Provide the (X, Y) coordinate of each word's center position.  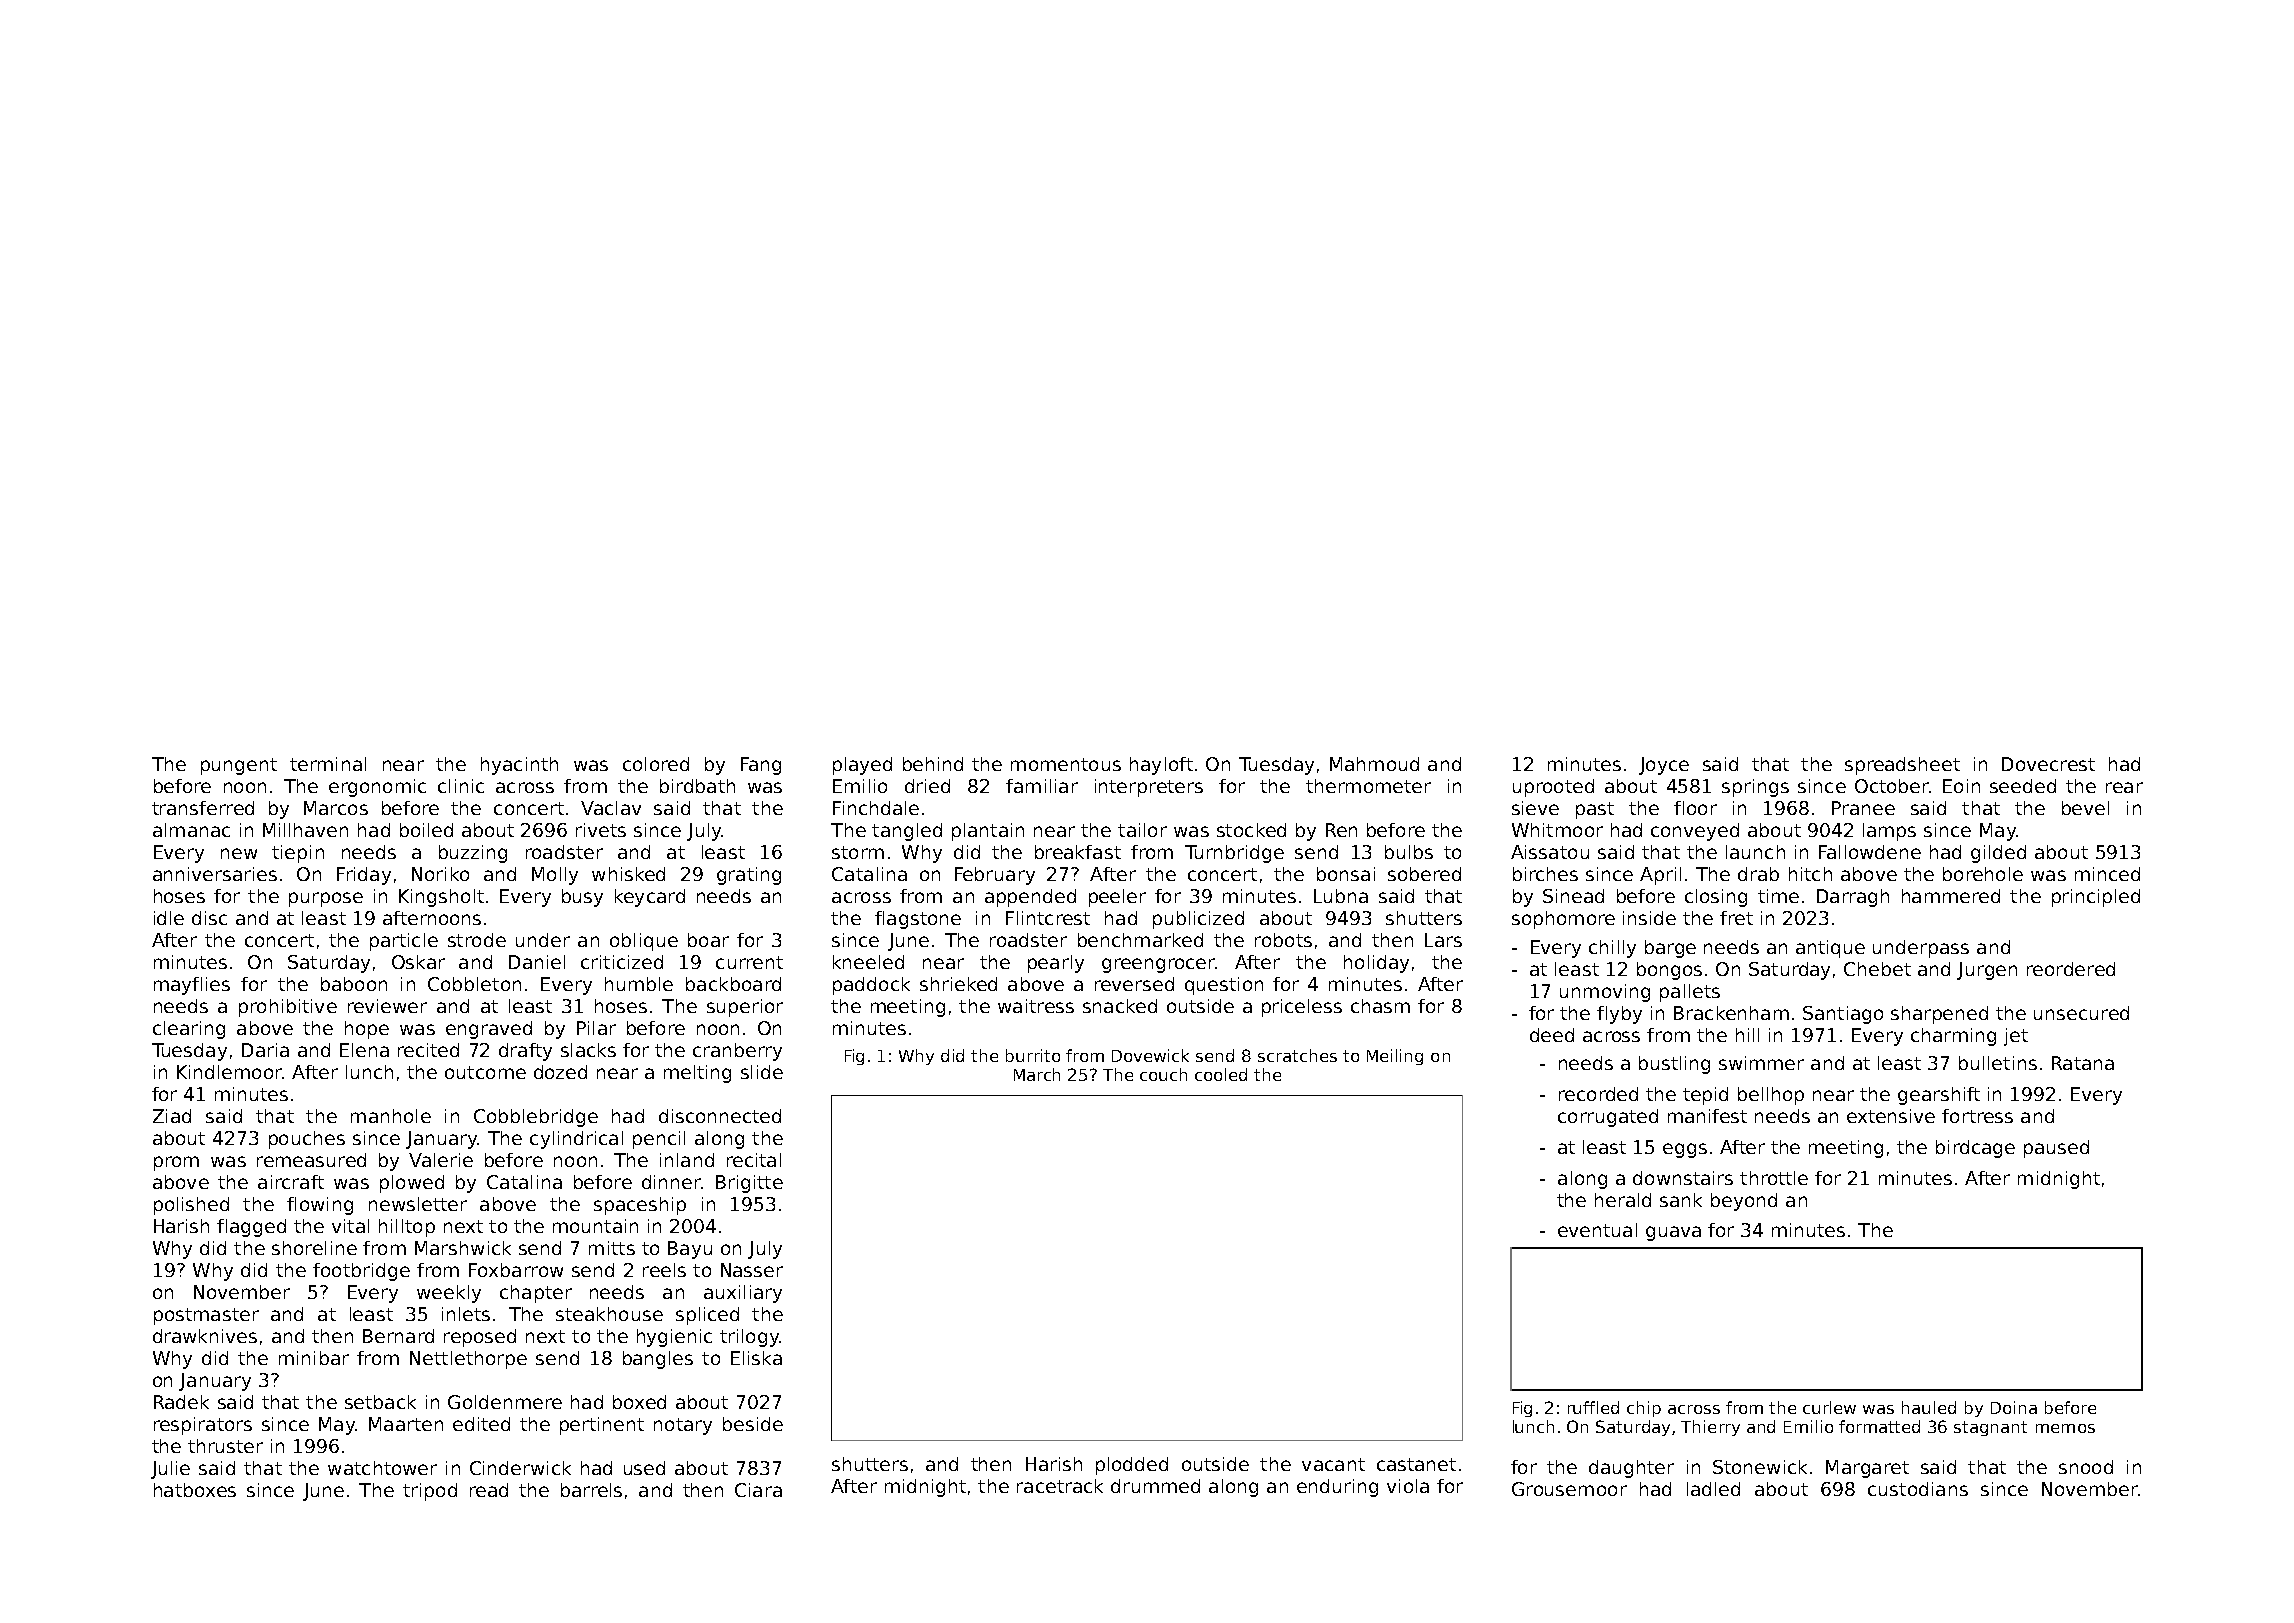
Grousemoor (1569, 1489)
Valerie (441, 1160)
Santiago (1843, 1015)
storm (858, 852)
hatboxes (195, 1490)
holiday (1376, 964)
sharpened (1939, 1015)
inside (1649, 918)
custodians (1918, 1489)
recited (428, 1050)
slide (762, 1072)
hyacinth (519, 766)
